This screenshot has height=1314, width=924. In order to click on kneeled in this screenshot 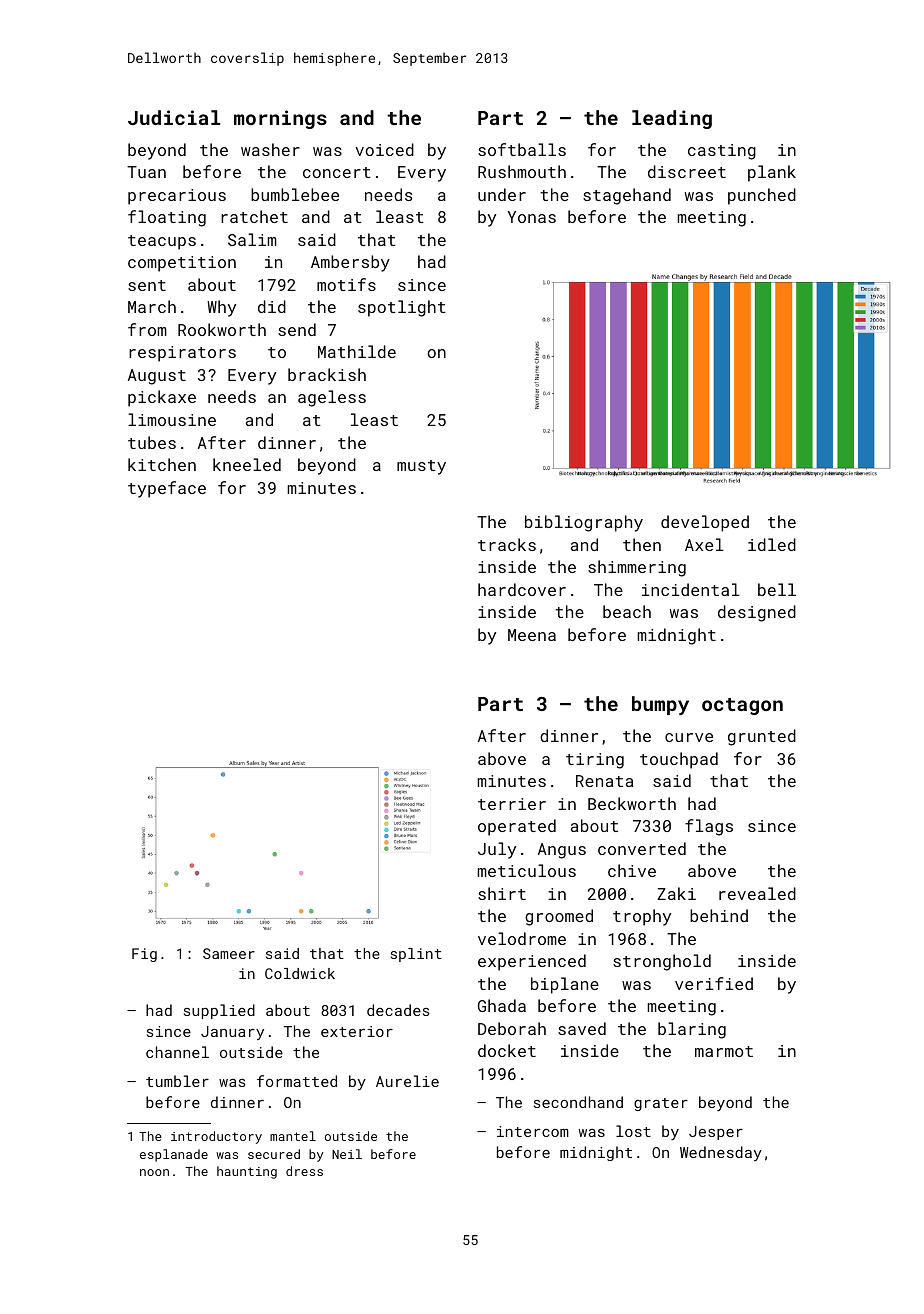, I will do `click(247, 464)`.
